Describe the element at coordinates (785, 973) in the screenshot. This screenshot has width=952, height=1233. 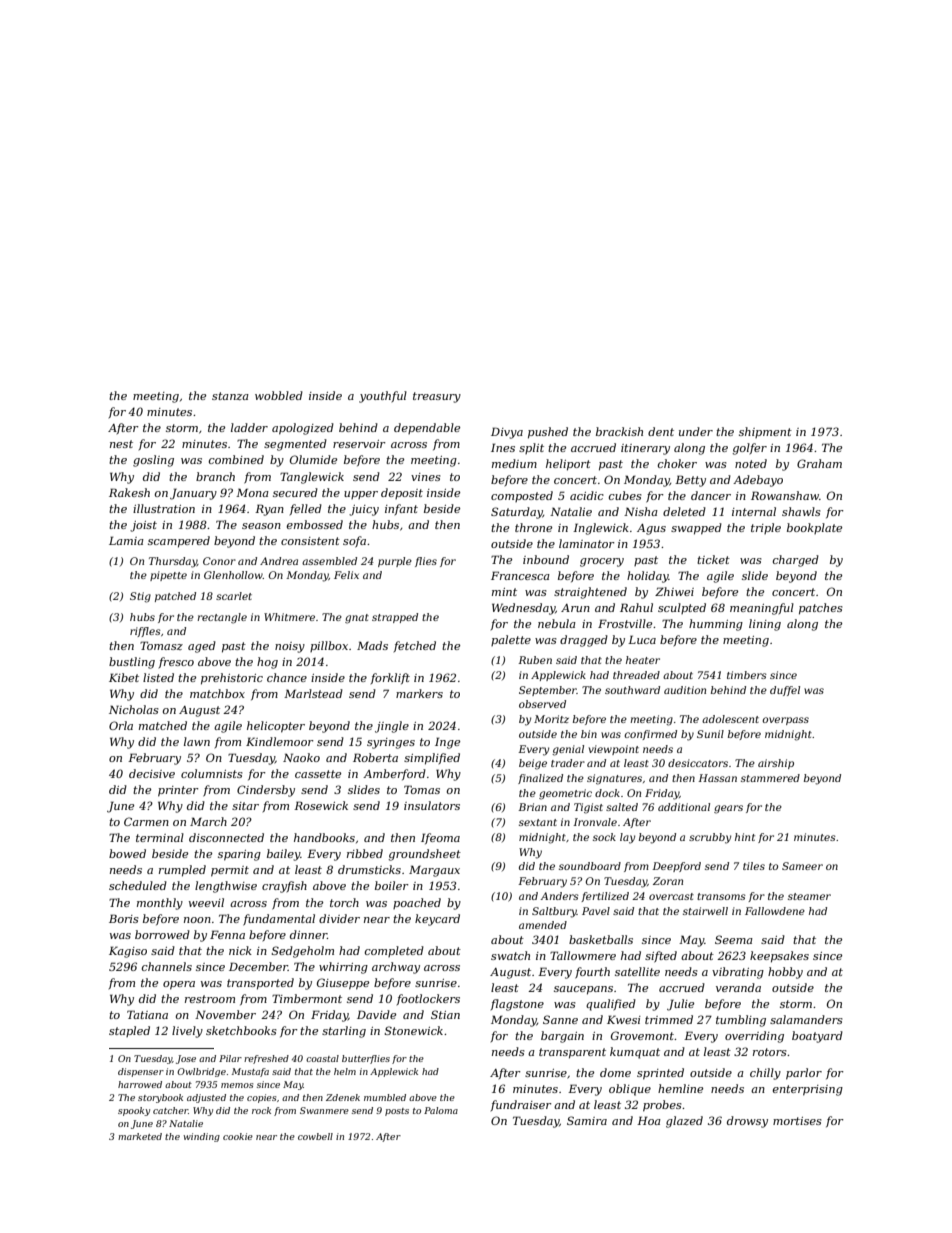
I see `hobby` at that location.
